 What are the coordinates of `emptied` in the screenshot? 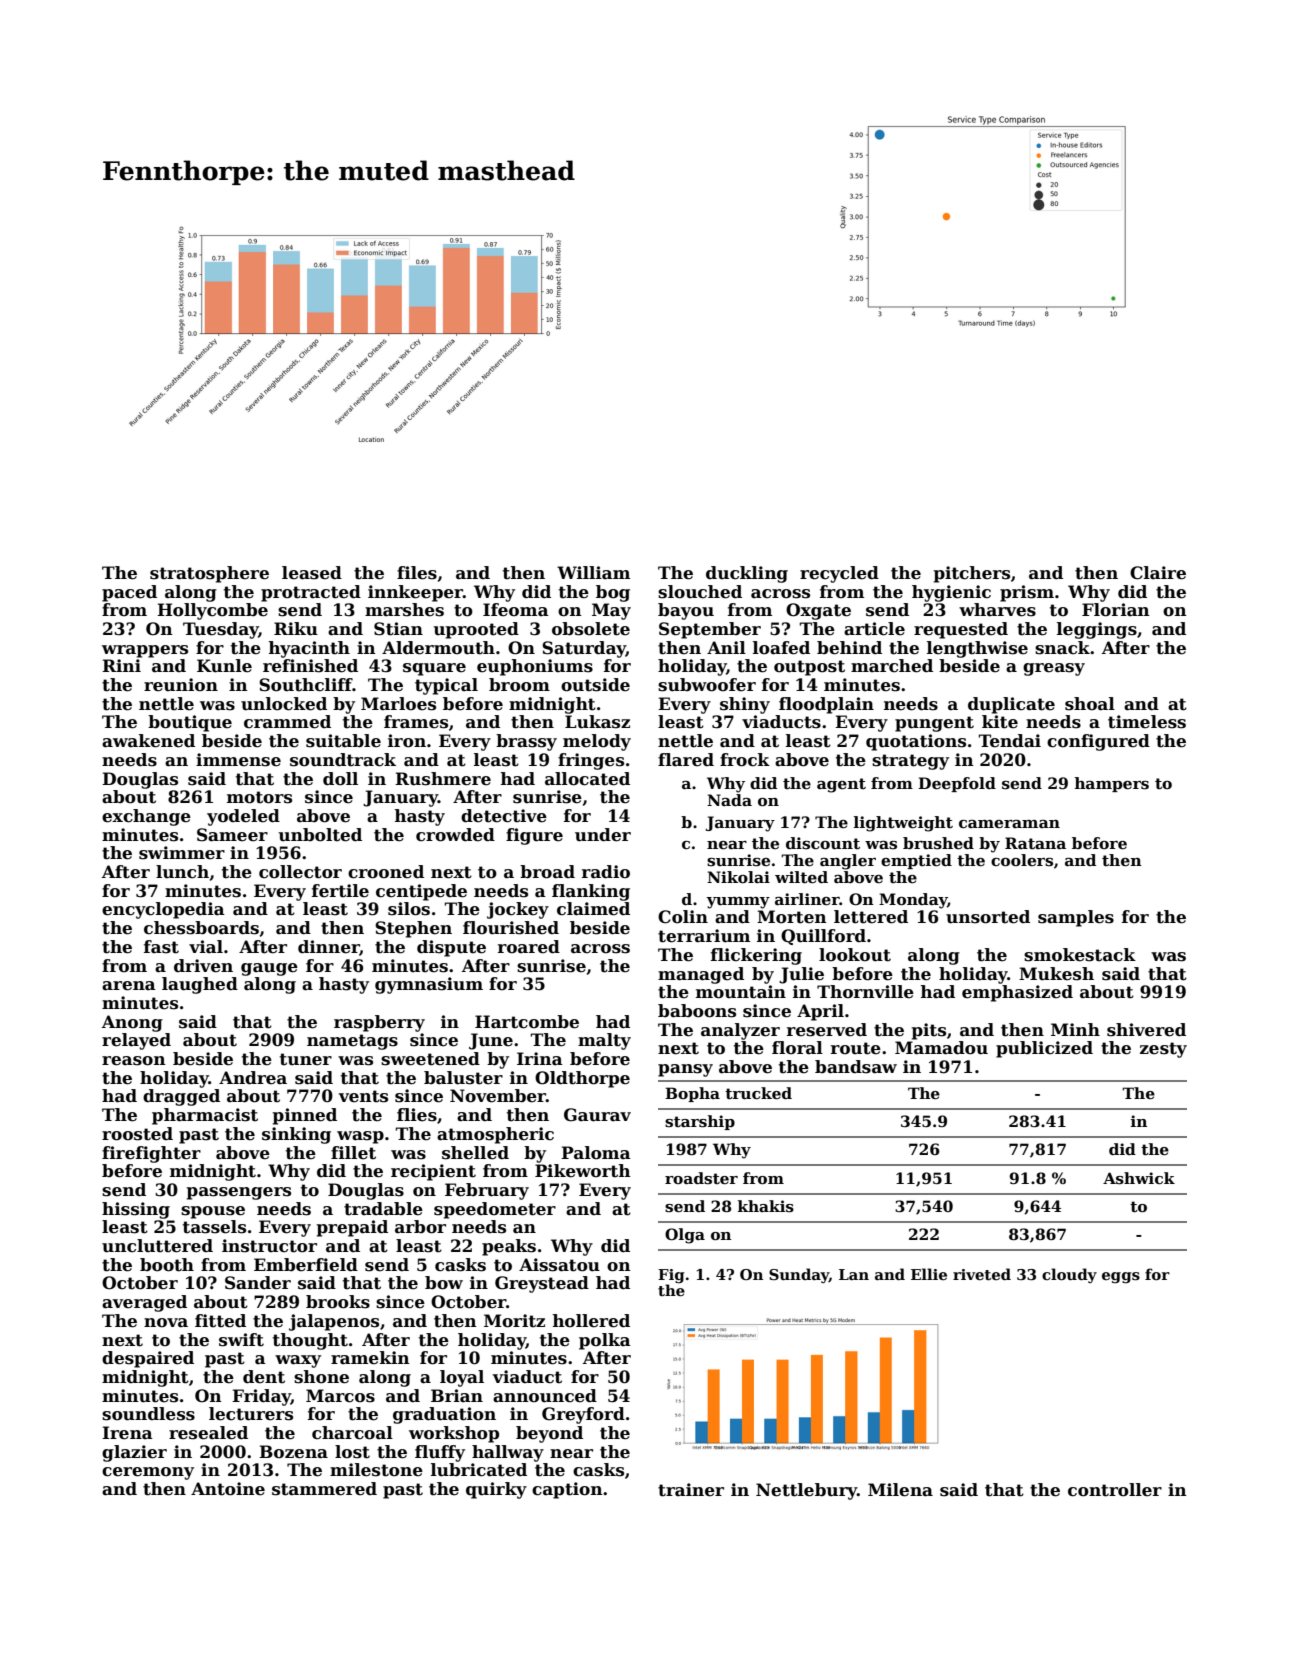 It's located at (916, 861).
